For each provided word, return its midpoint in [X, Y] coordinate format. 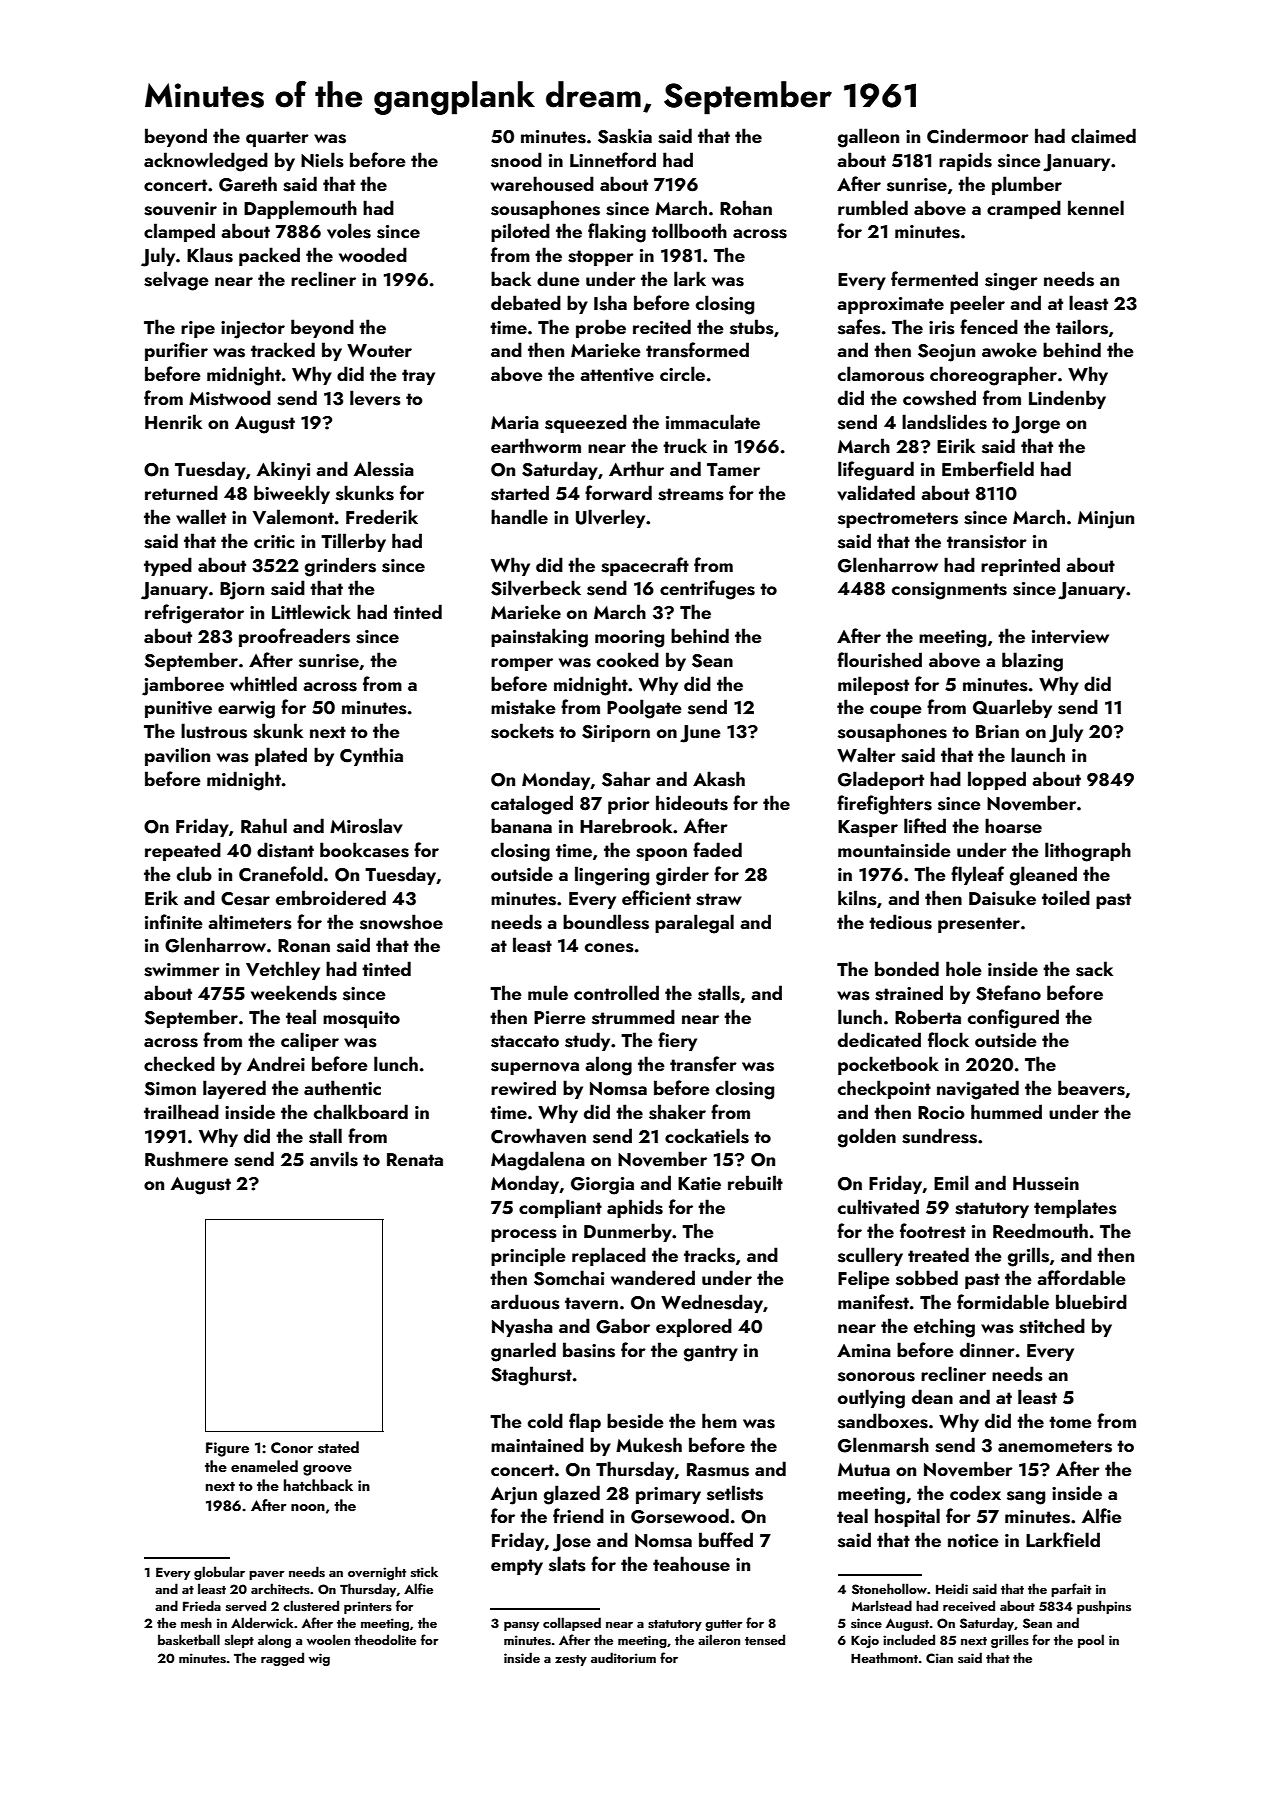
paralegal [694, 924]
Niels [322, 160]
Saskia [625, 136]
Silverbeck [536, 588]
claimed [1103, 135]
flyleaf [977, 875]
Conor [292, 1447]
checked [179, 1063]
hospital [907, 1517]
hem [719, 1420]
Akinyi [283, 470]
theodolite [385, 1639]
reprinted [1020, 566]
